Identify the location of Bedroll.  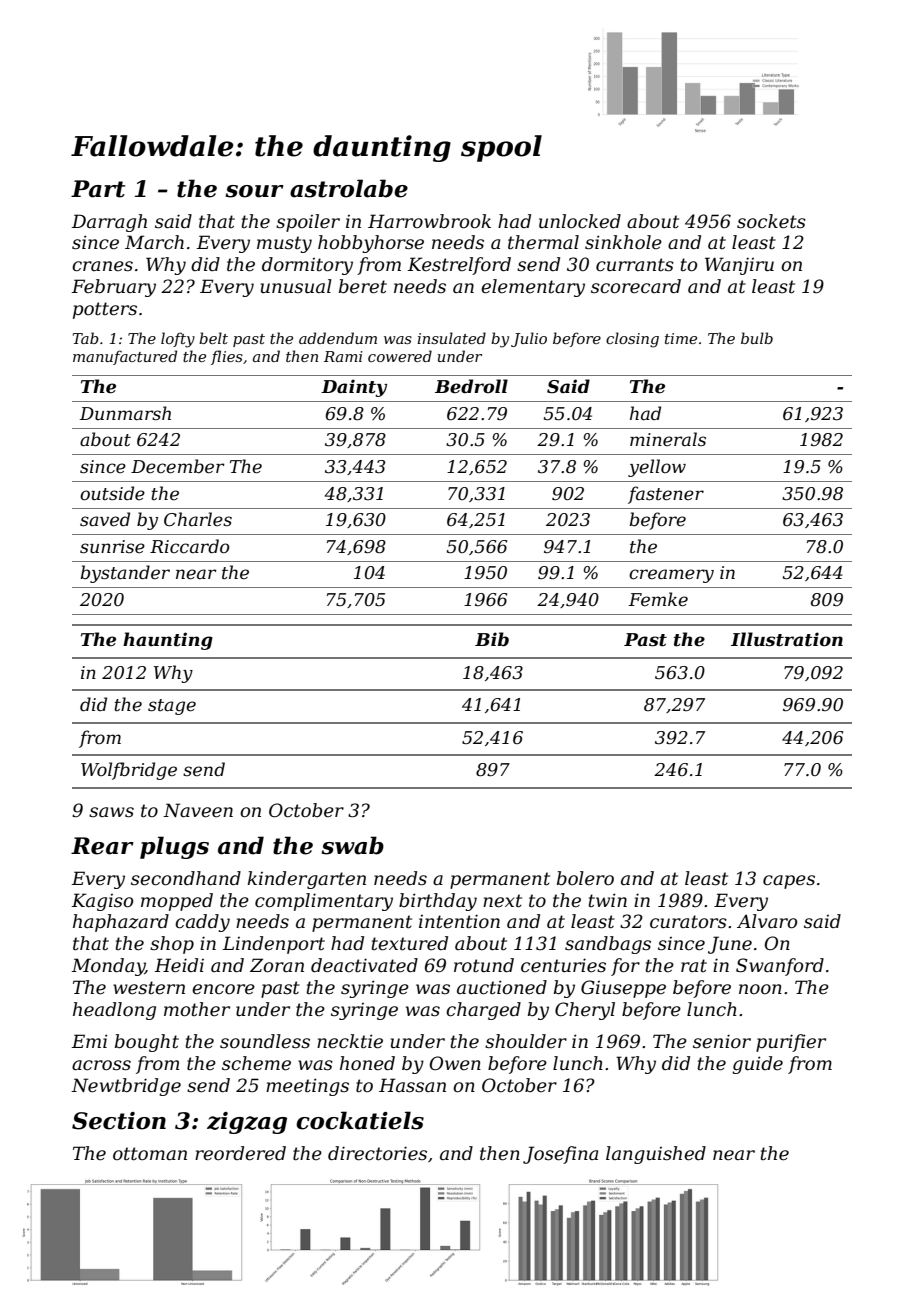
(471, 386).
